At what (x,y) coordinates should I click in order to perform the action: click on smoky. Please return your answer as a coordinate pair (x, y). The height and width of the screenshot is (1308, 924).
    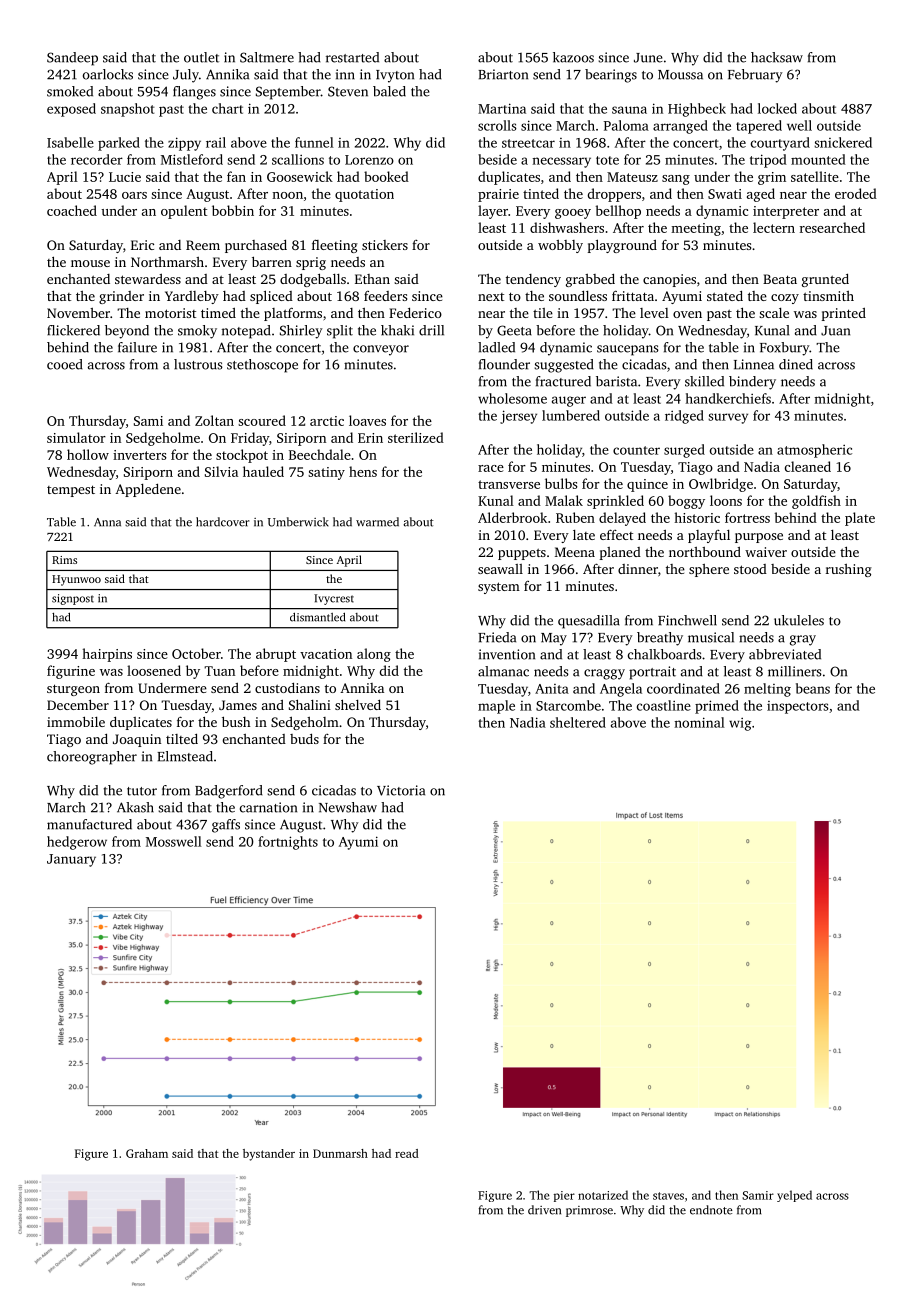
    Looking at the image, I should click on (197, 332).
